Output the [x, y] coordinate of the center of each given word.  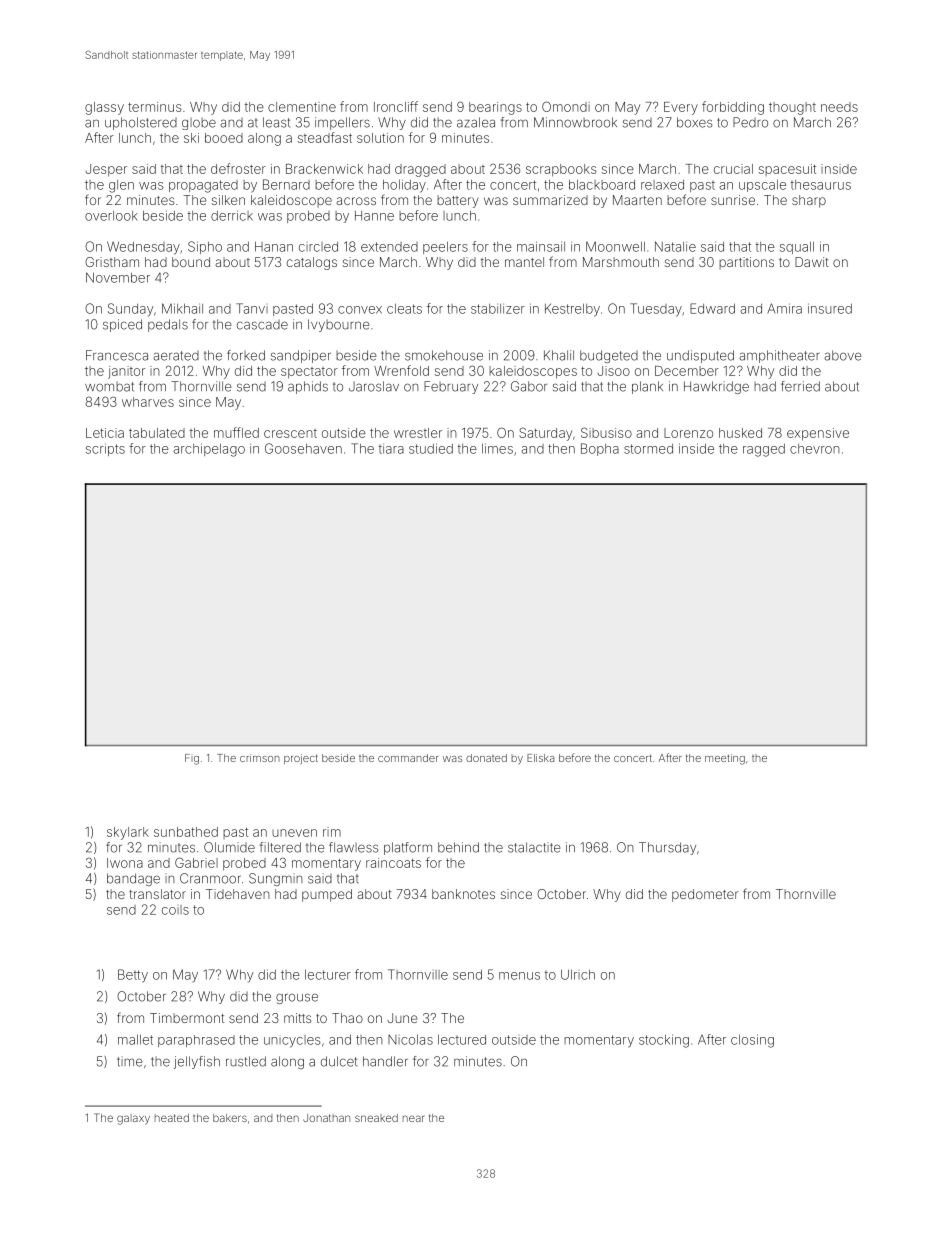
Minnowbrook [575, 122]
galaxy [133, 1119]
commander [408, 758]
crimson [260, 758]
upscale [762, 186]
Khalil [559, 355]
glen [121, 186]
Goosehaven [303, 448]
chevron [815, 449]
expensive [818, 434]
